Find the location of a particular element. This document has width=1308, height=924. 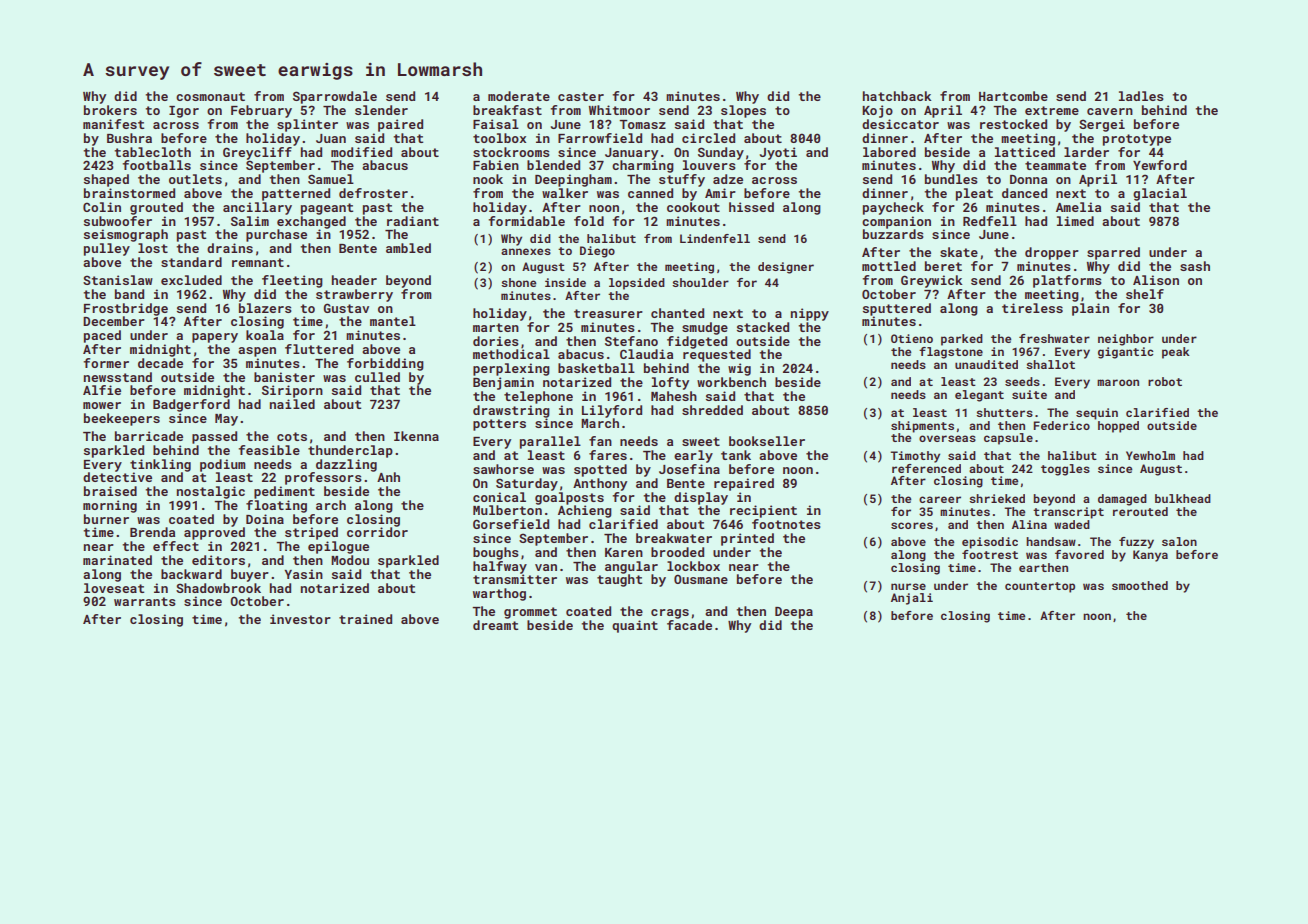

ladles is located at coordinates (1141, 96).
